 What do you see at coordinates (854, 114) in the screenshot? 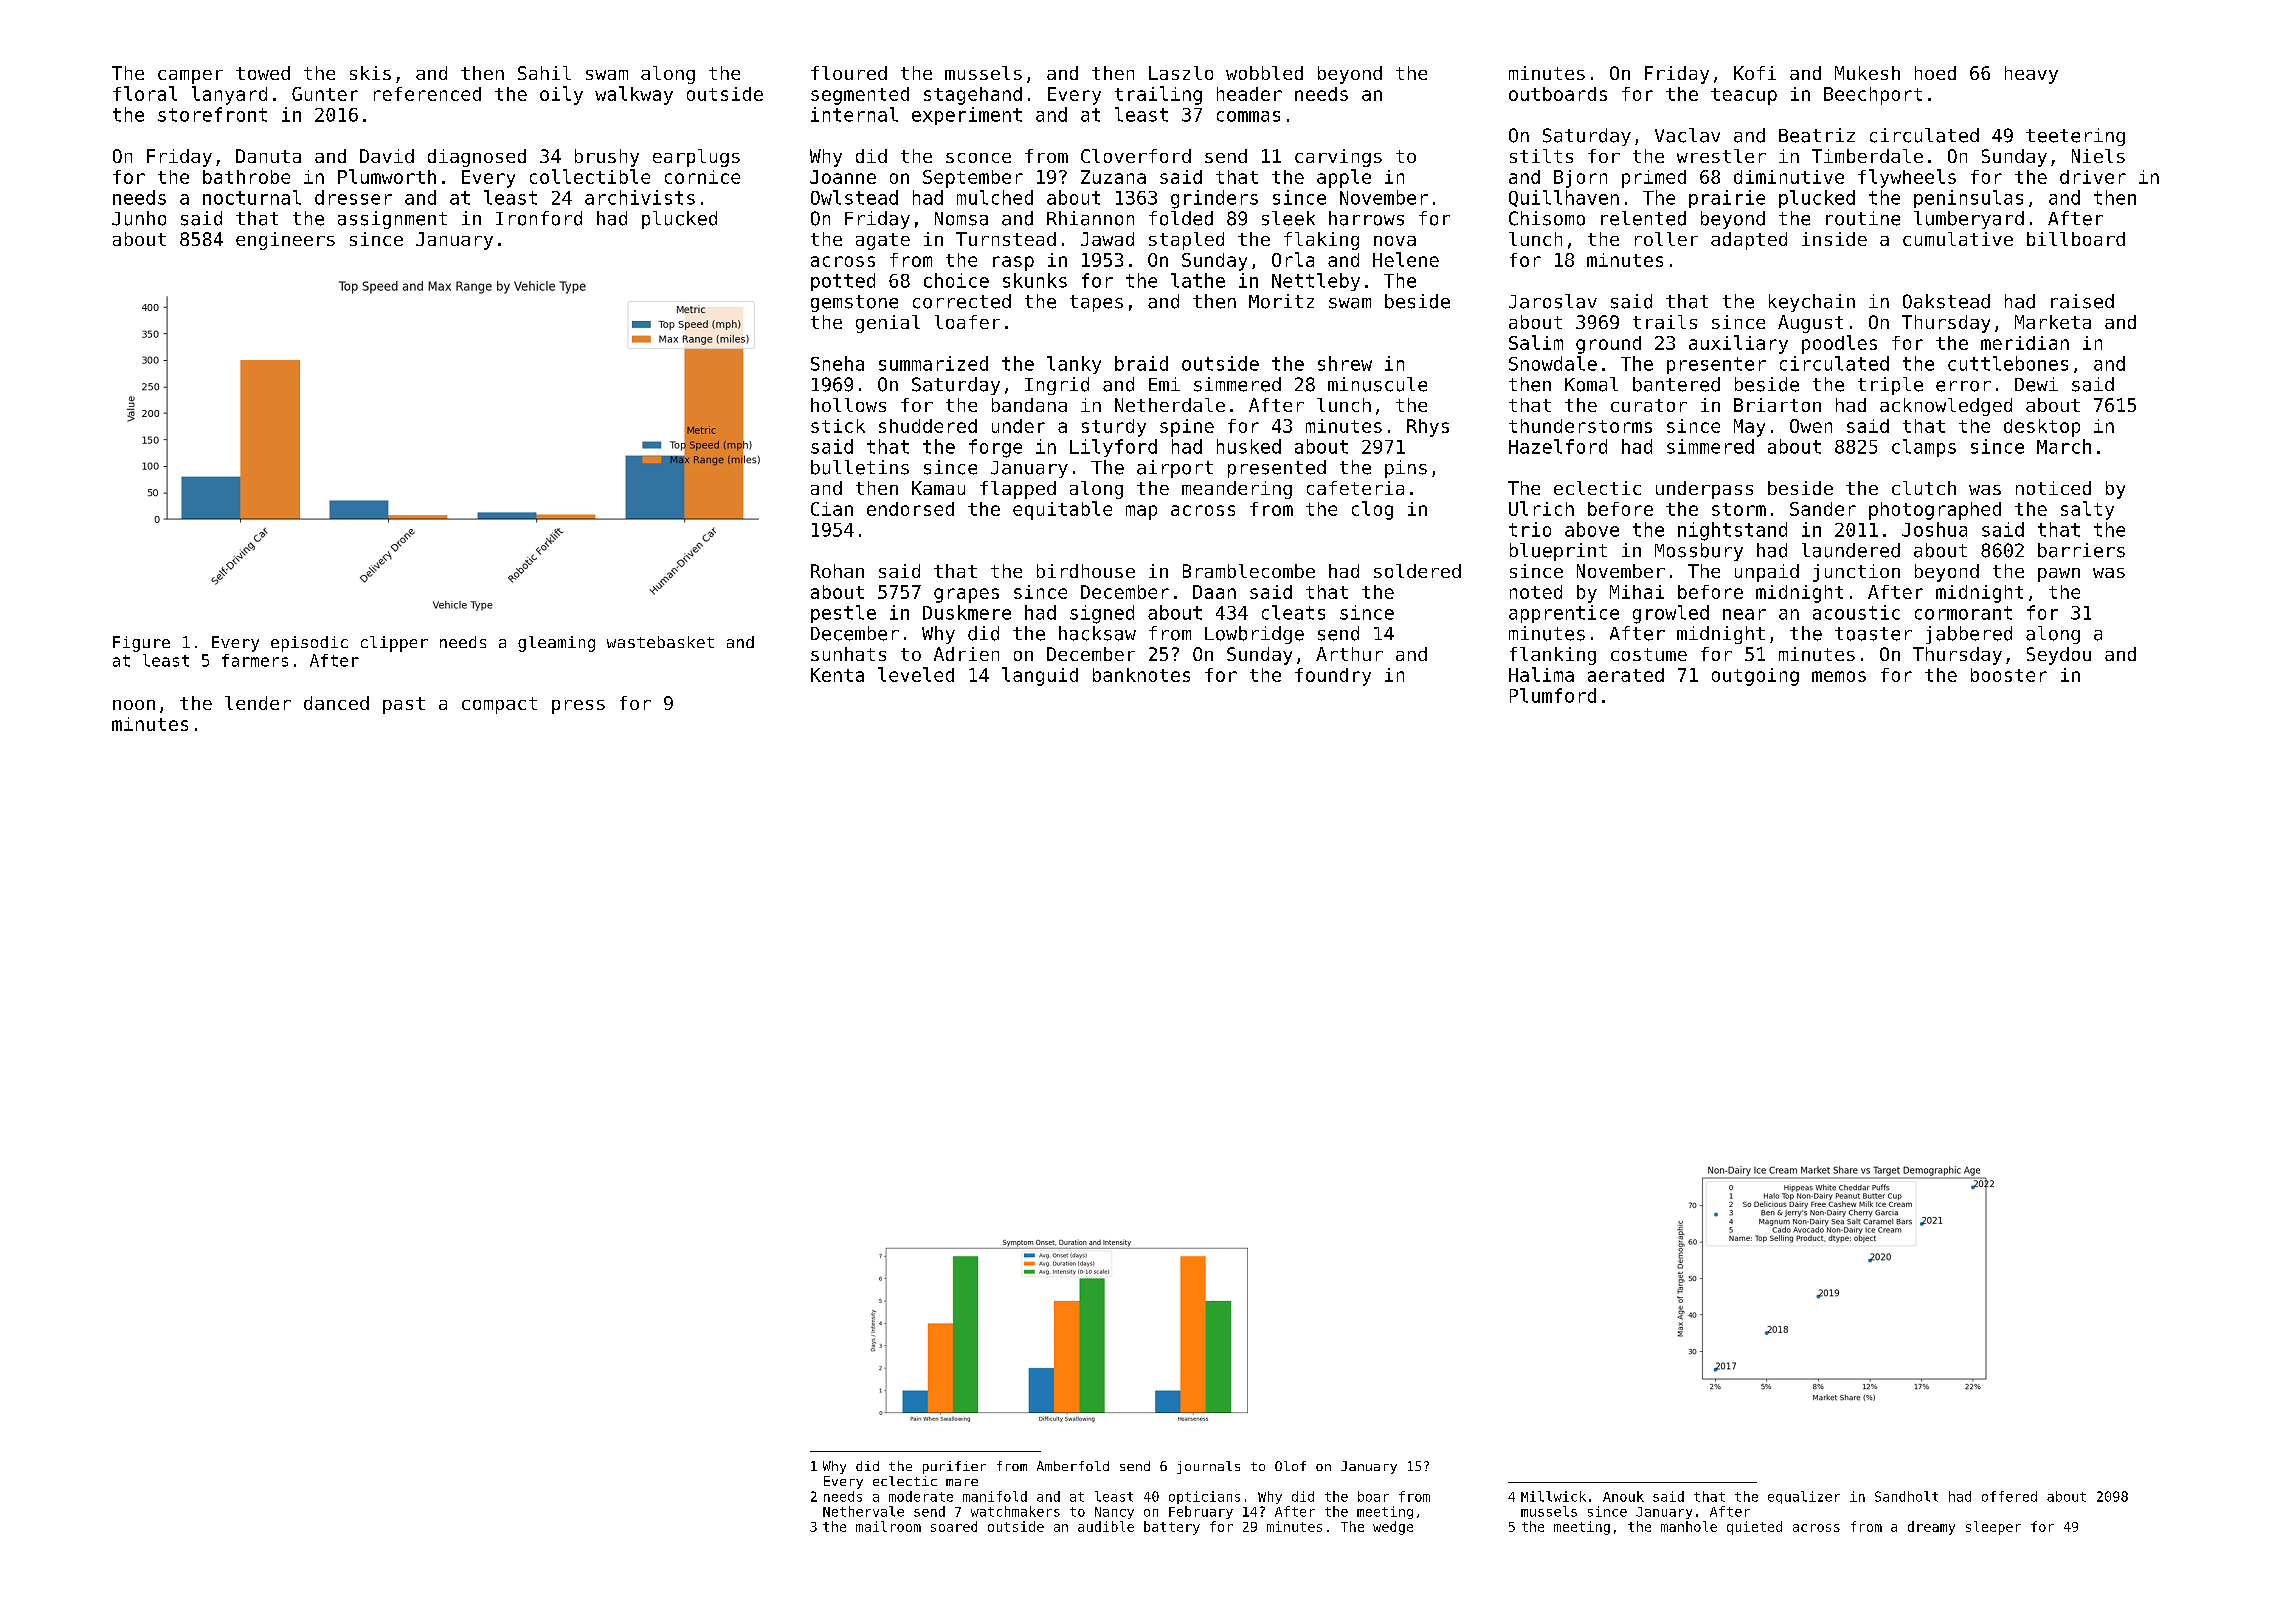
I see `internal` at bounding box center [854, 114].
